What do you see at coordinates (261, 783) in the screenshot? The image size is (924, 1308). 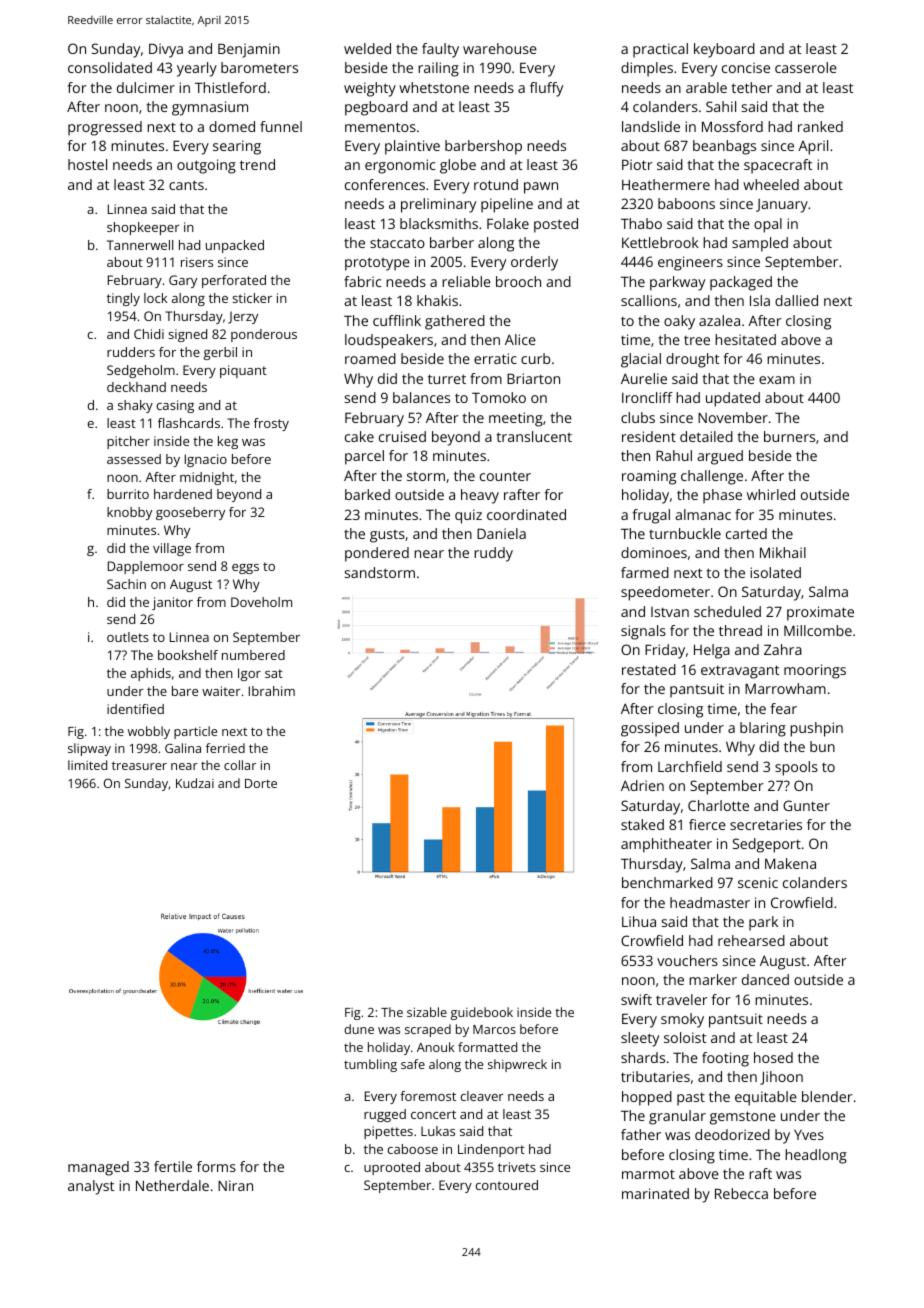 I see `Dorte` at bounding box center [261, 783].
